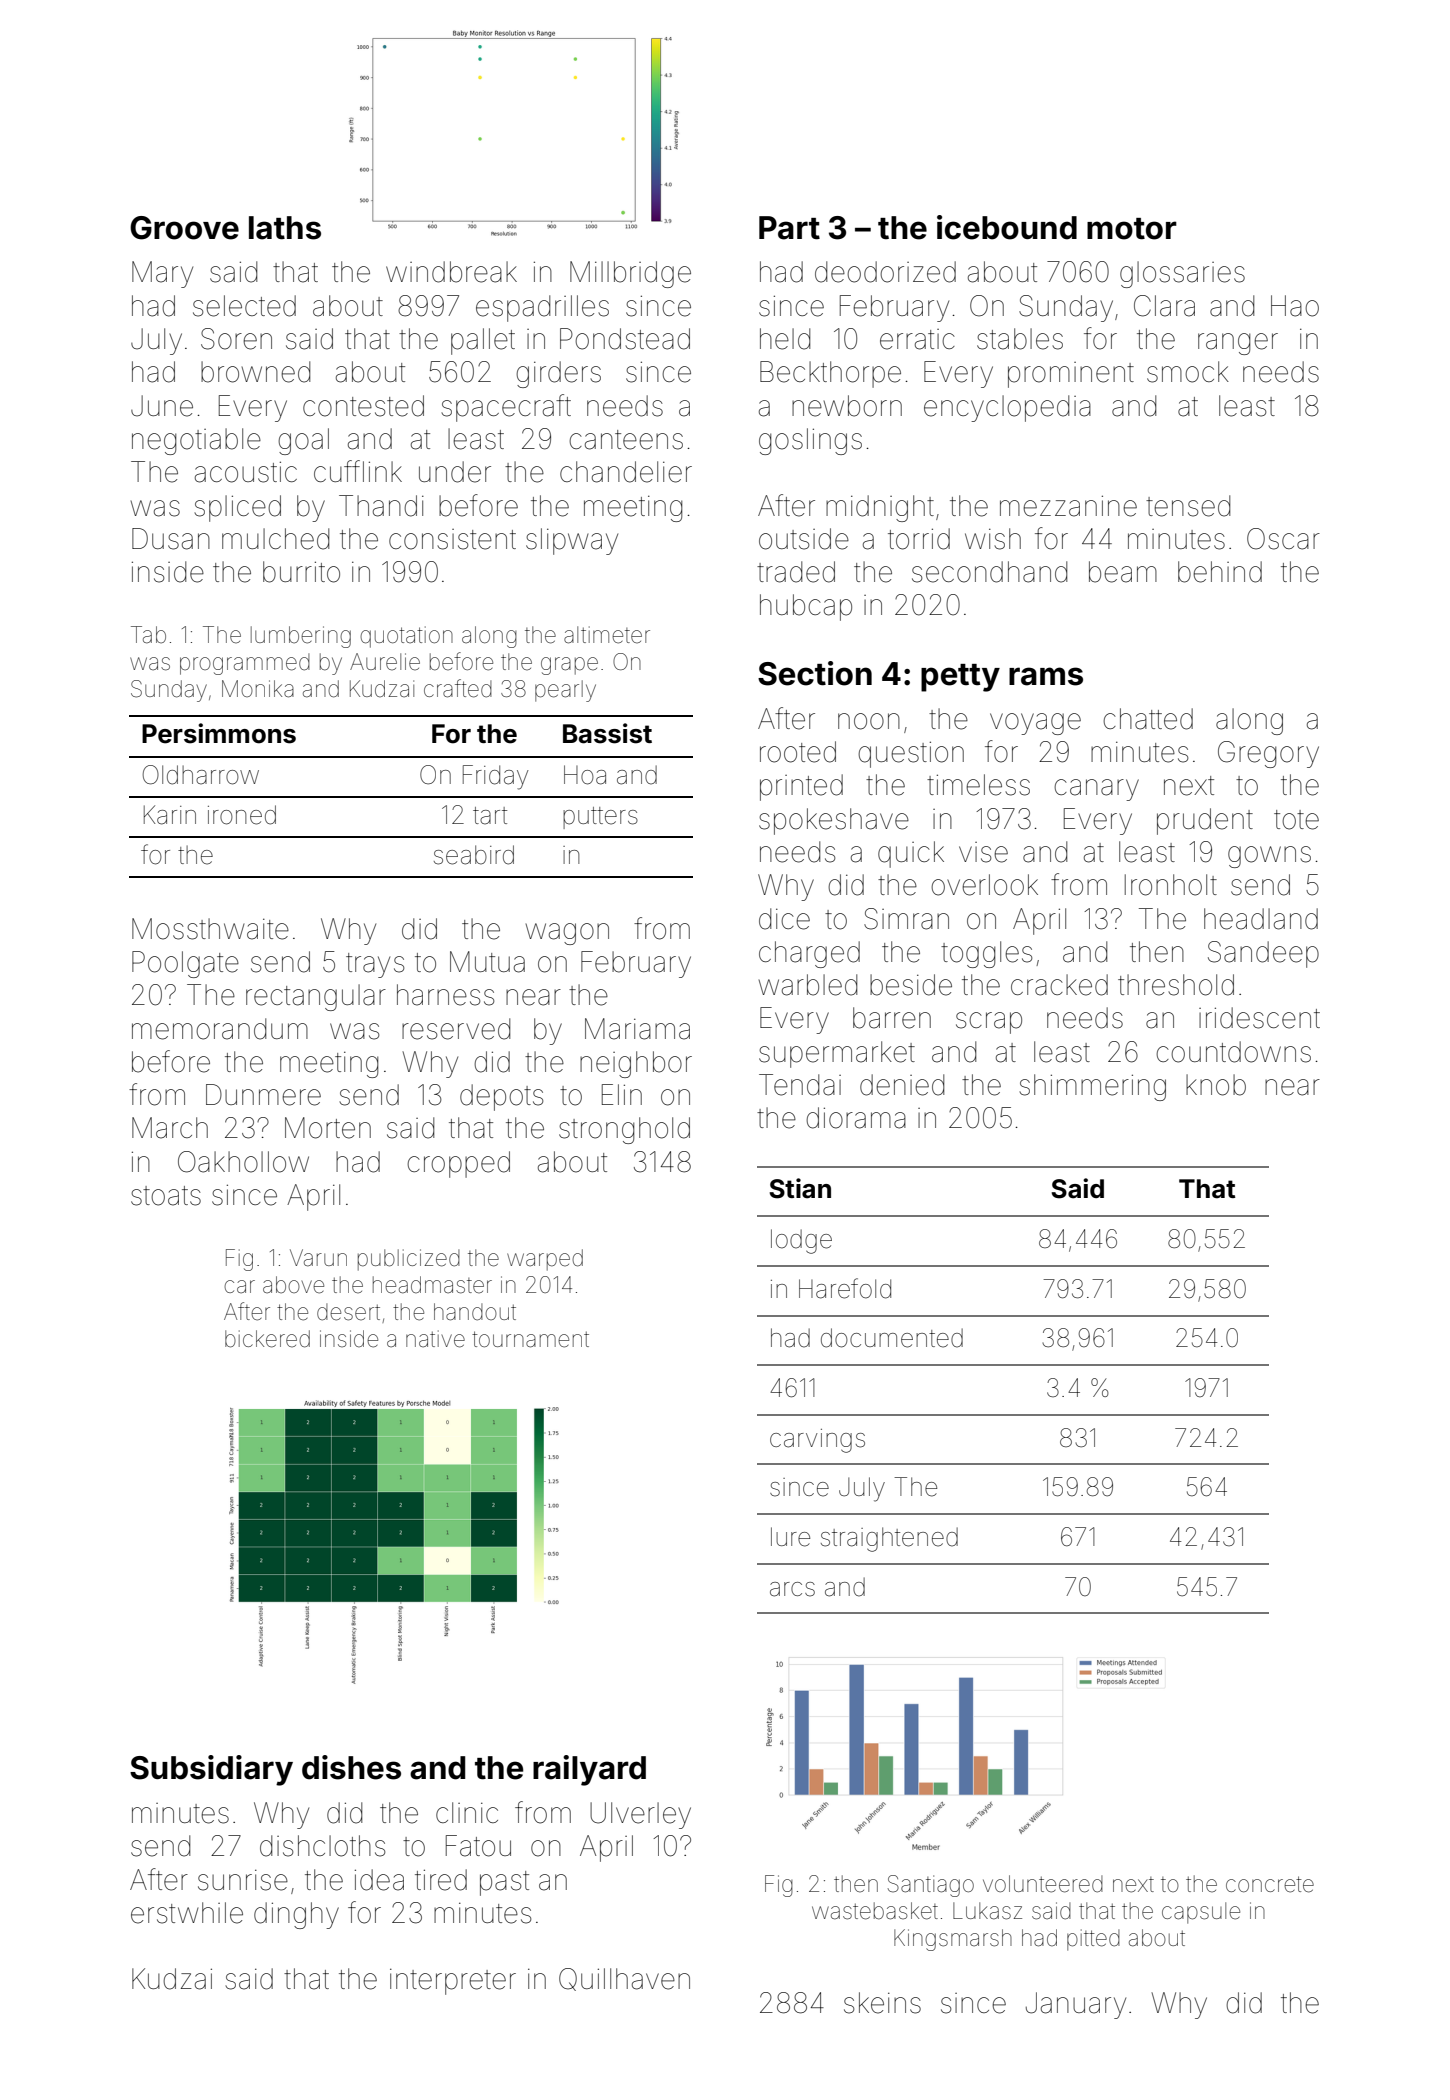 The height and width of the document is (2100, 1450). I want to click on deodorized, so click(885, 272).
